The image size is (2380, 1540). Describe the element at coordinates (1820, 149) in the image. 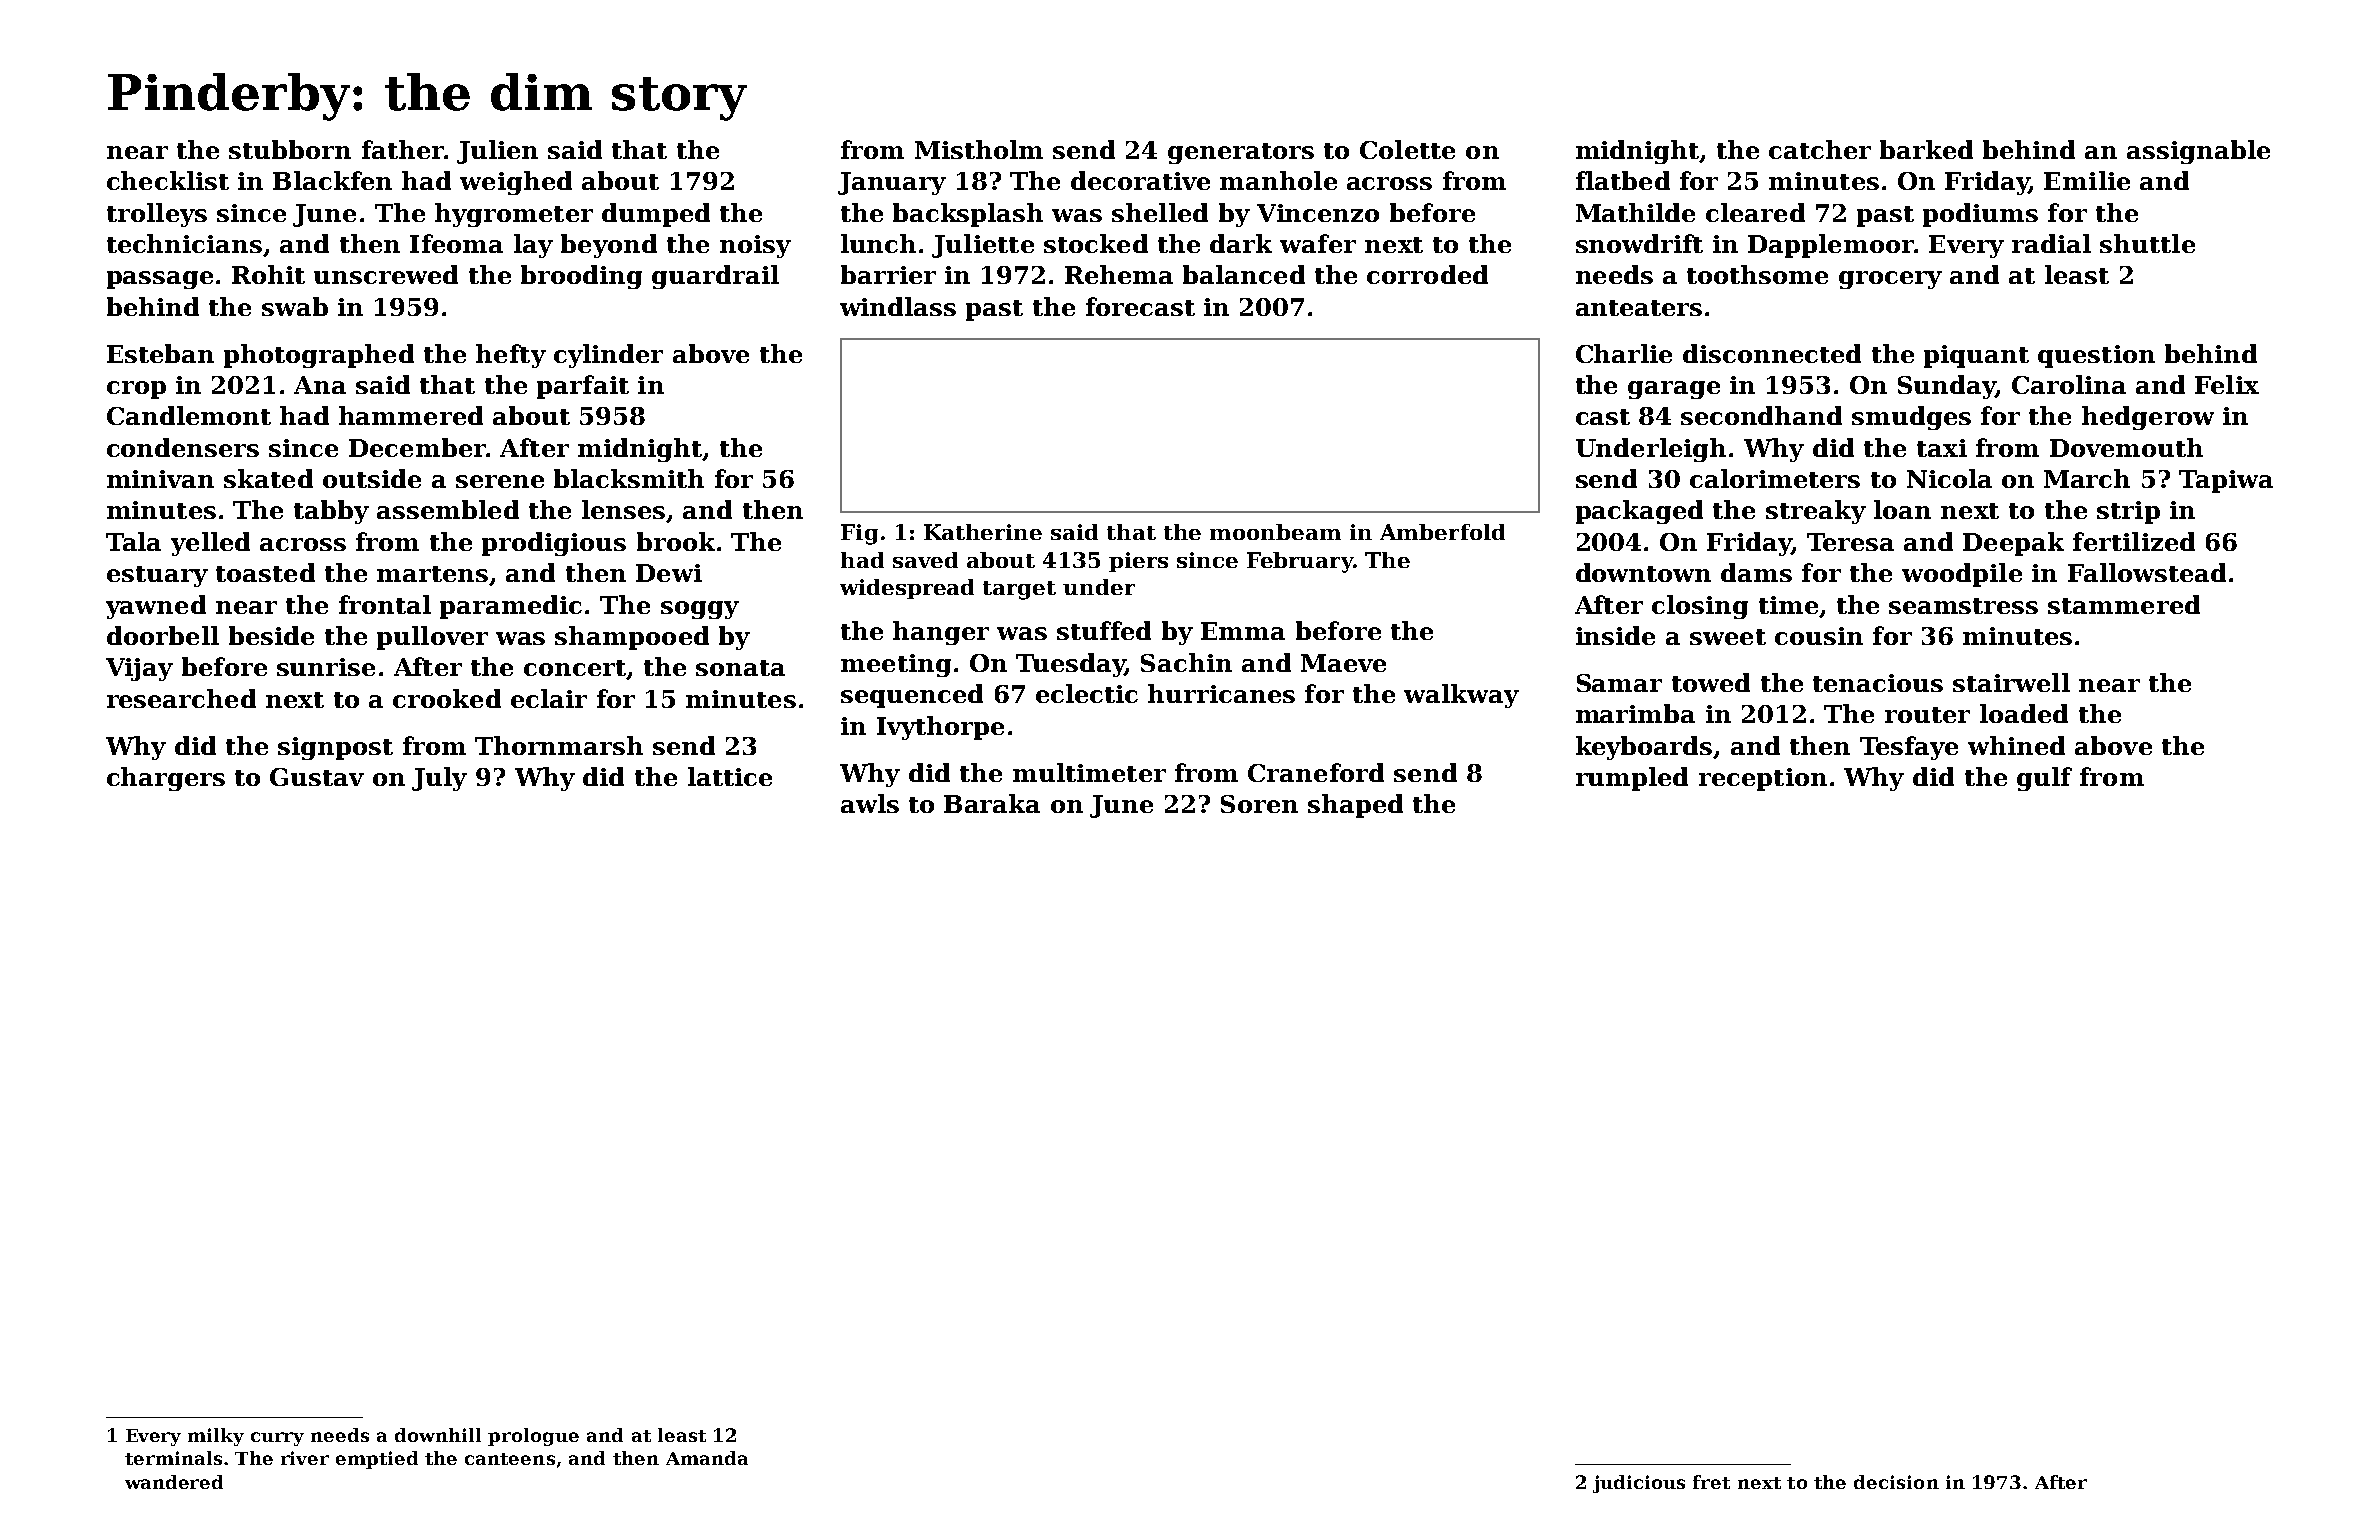

I see `catcher` at that location.
